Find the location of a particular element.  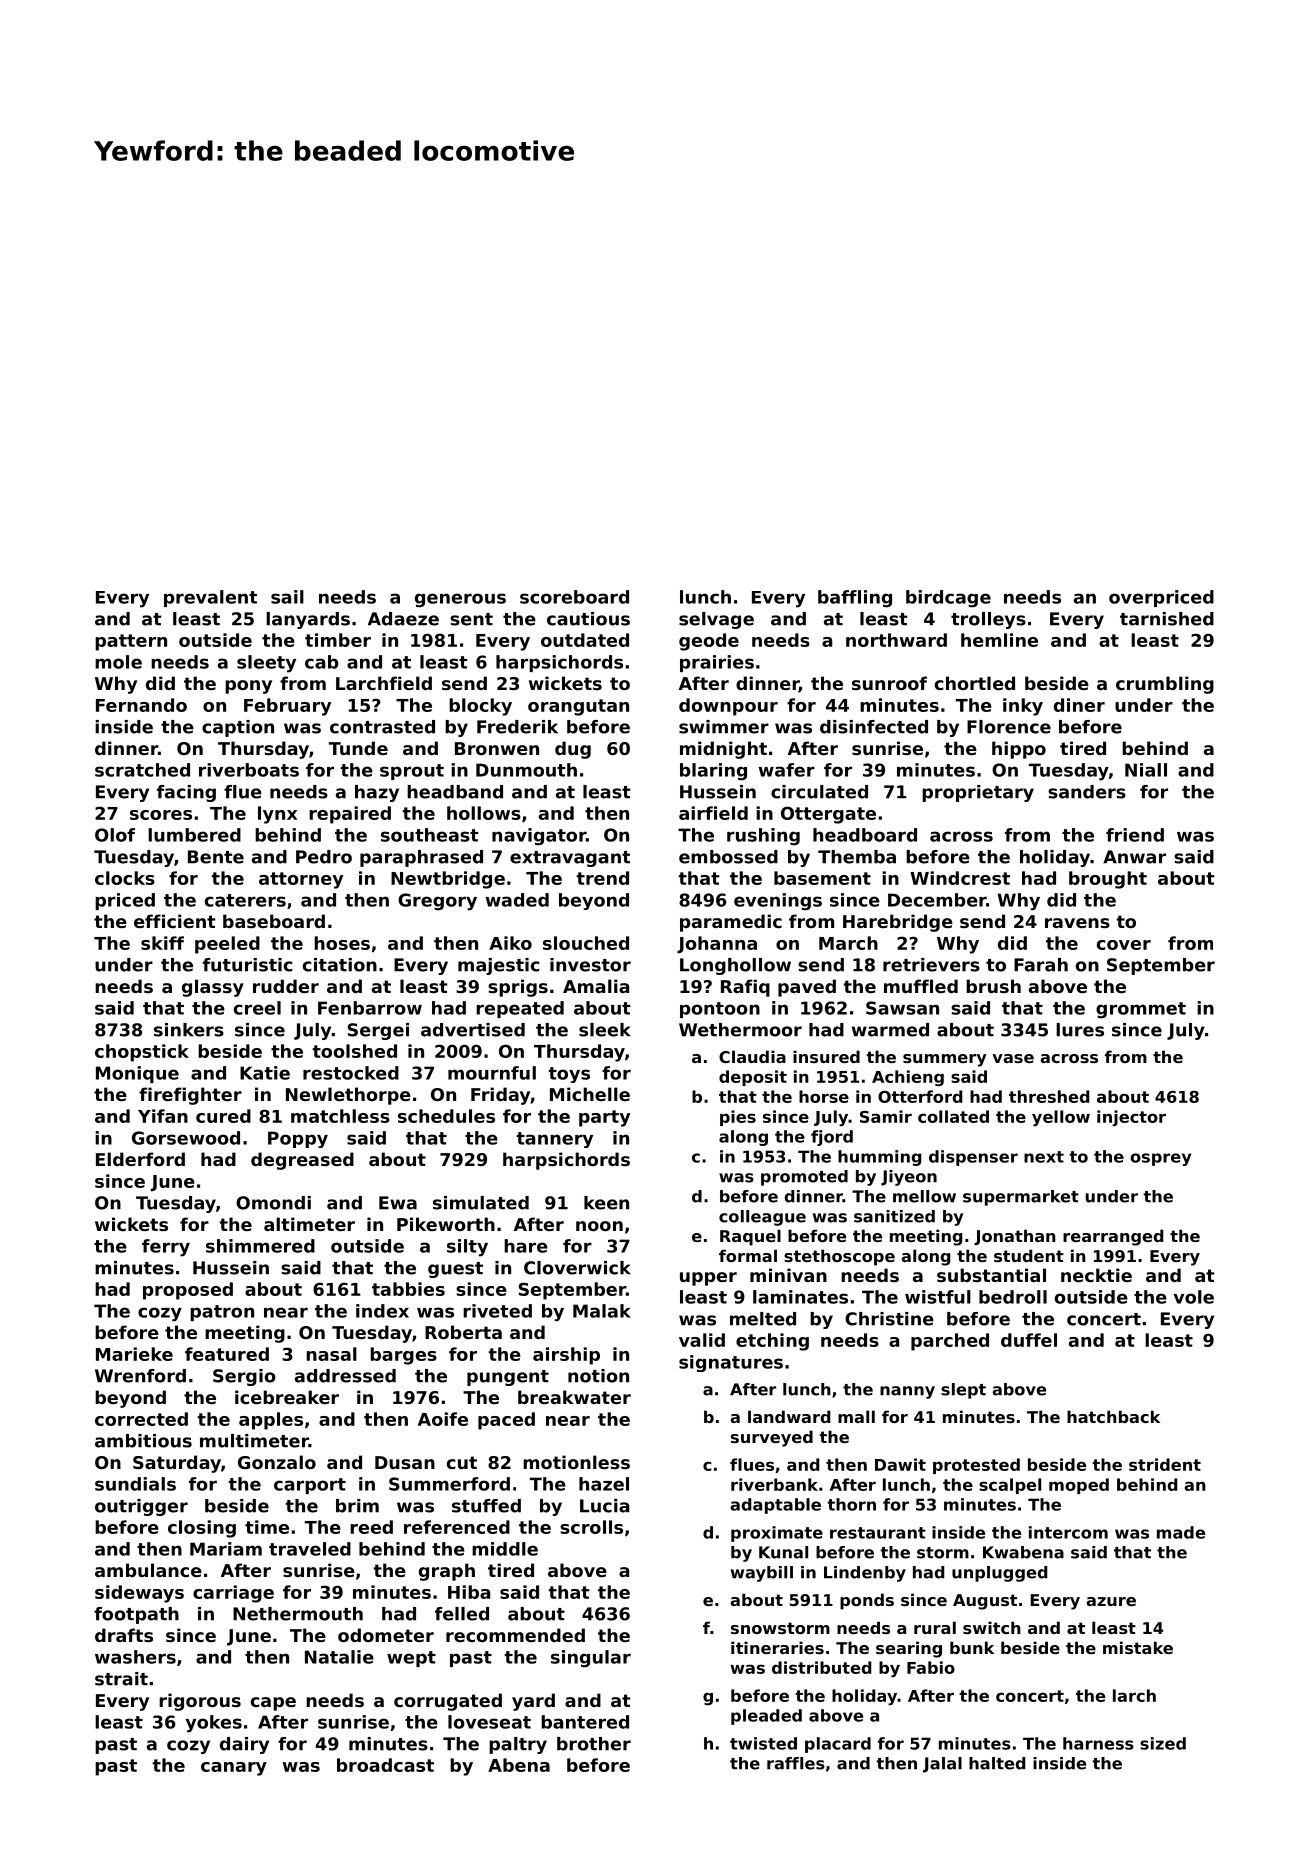

ravens is located at coordinates (1077, 923).
